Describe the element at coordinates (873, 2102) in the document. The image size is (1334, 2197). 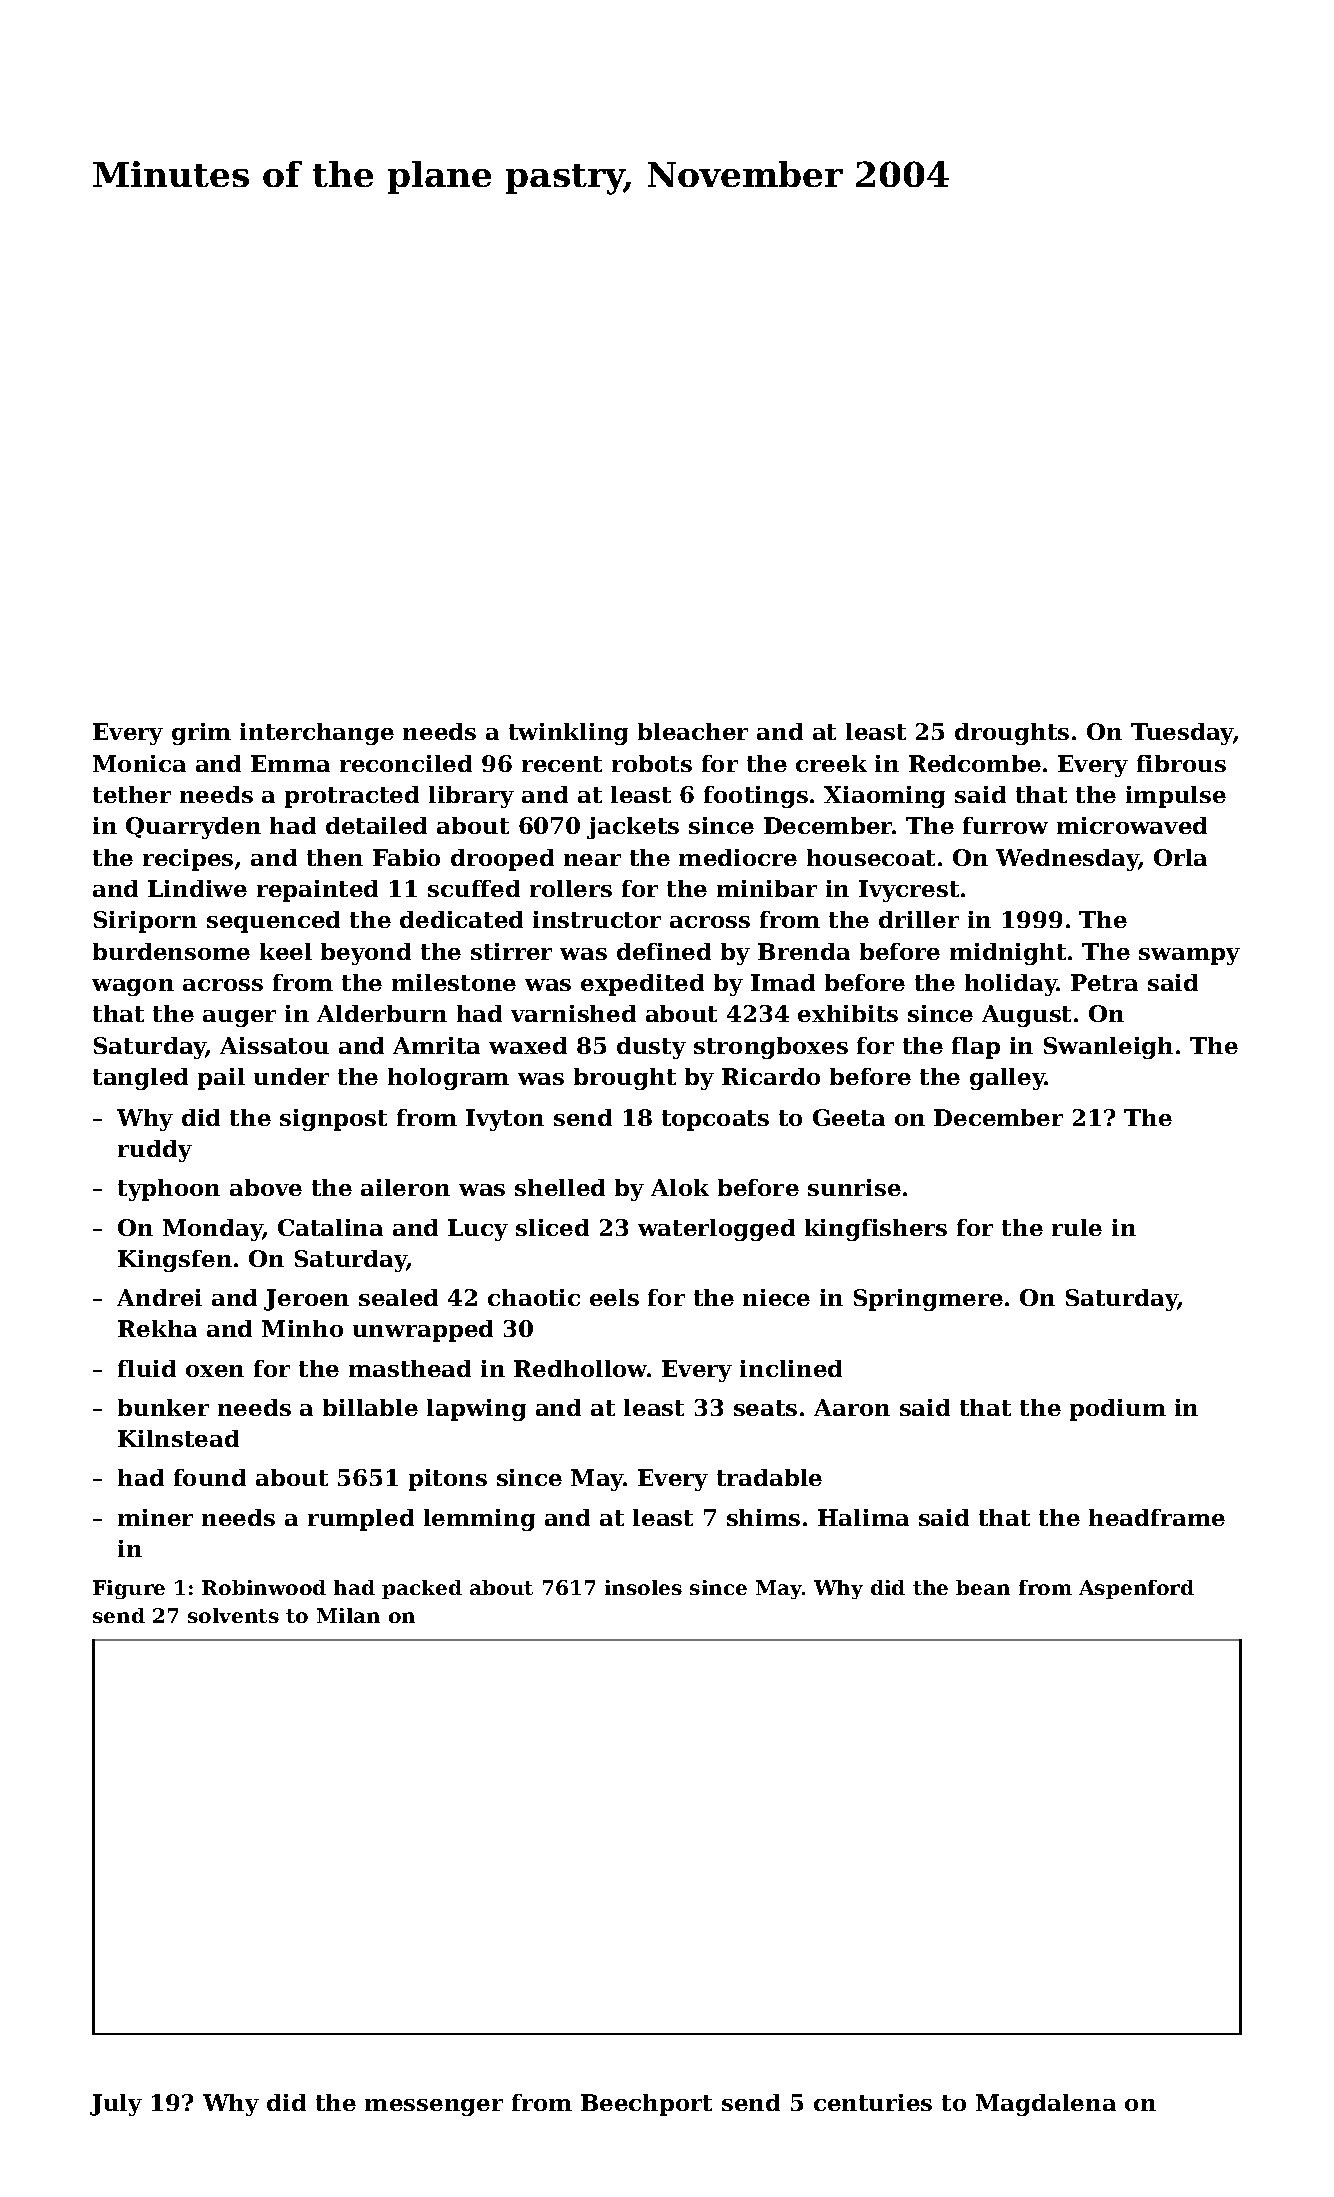
I see `centuries` at that location.
